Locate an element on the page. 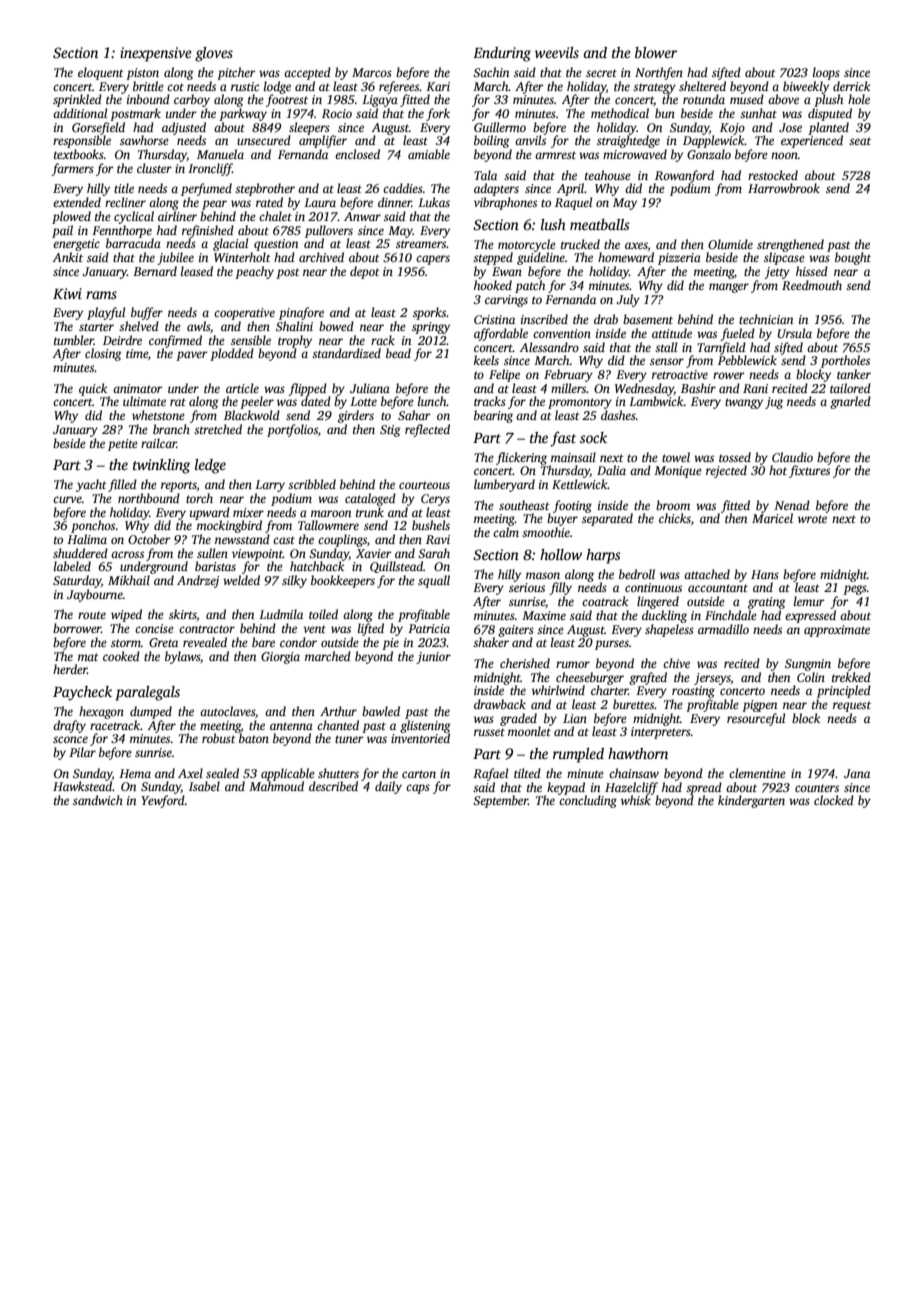 This page has width=924, height=1308. rumpled is located at coordinates (578, 755).
